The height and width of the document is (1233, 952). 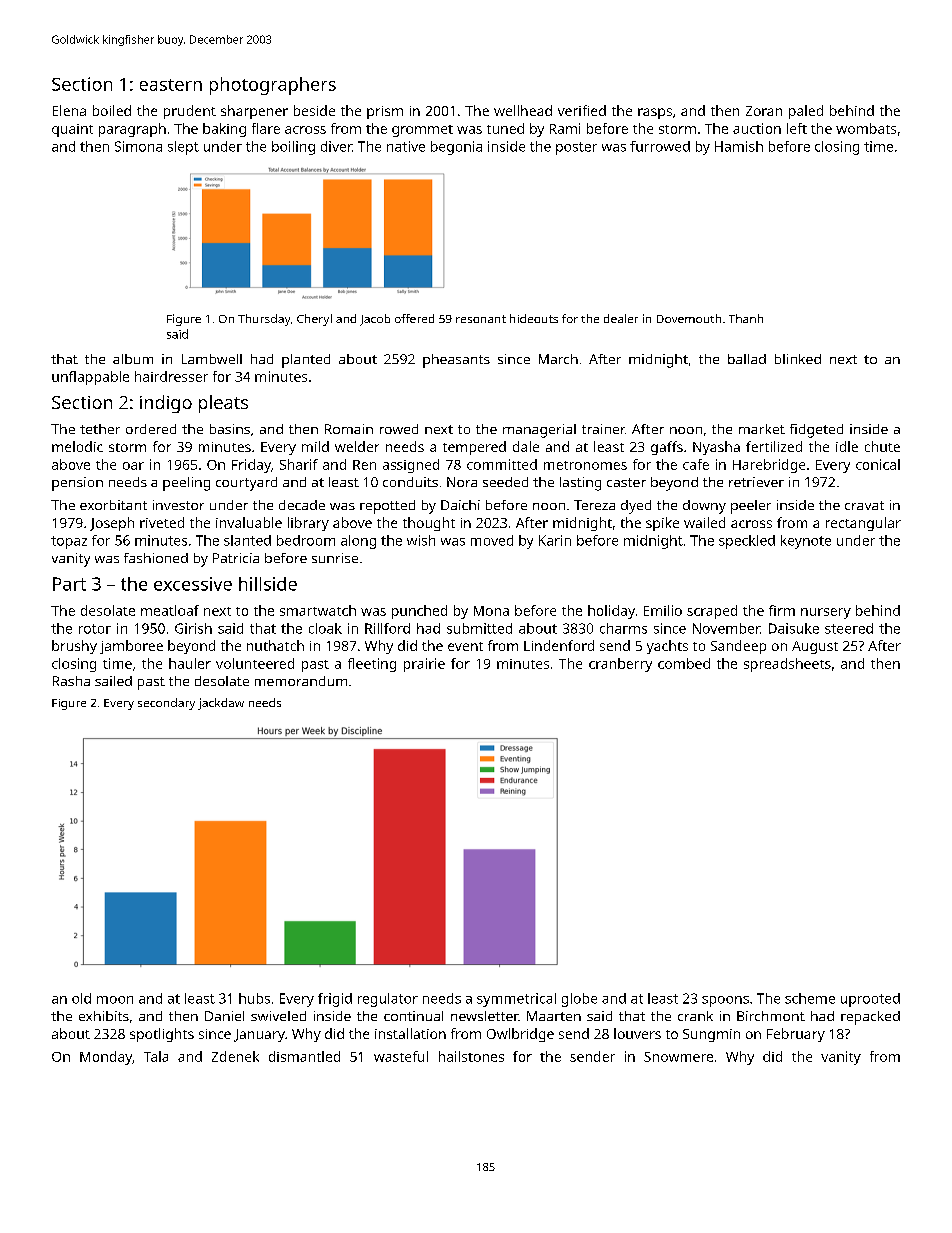 What do you see at coordinates (456, 361) in the document?
I see `pheasants` at bounding box center [456, 361].
